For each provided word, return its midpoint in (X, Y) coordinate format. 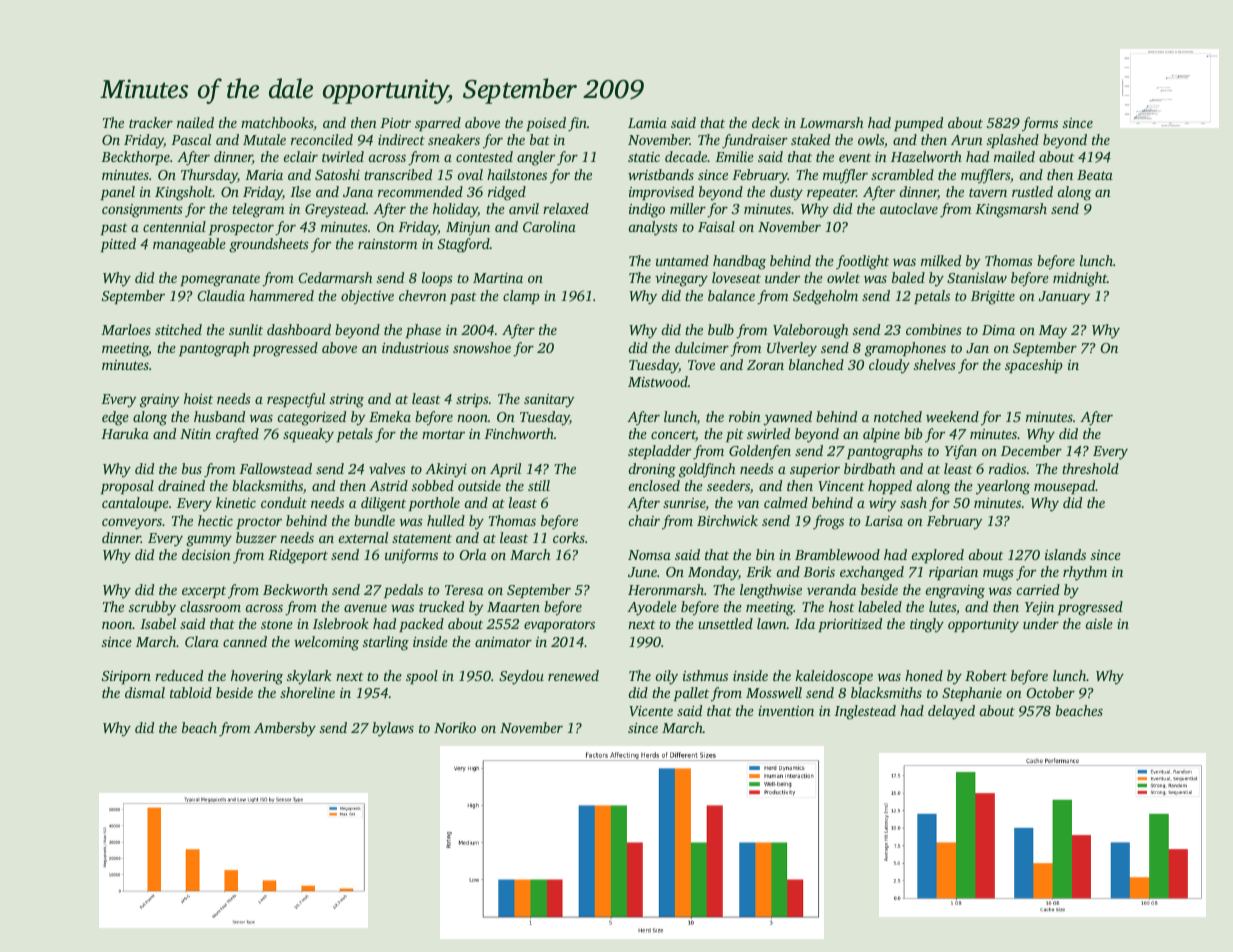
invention (786, 711)
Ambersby (285, 729)
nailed (195, 122)
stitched (178, 329)
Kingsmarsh (1011, 210)
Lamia (647, 123)
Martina (498, 278)
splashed (1013, 141)
